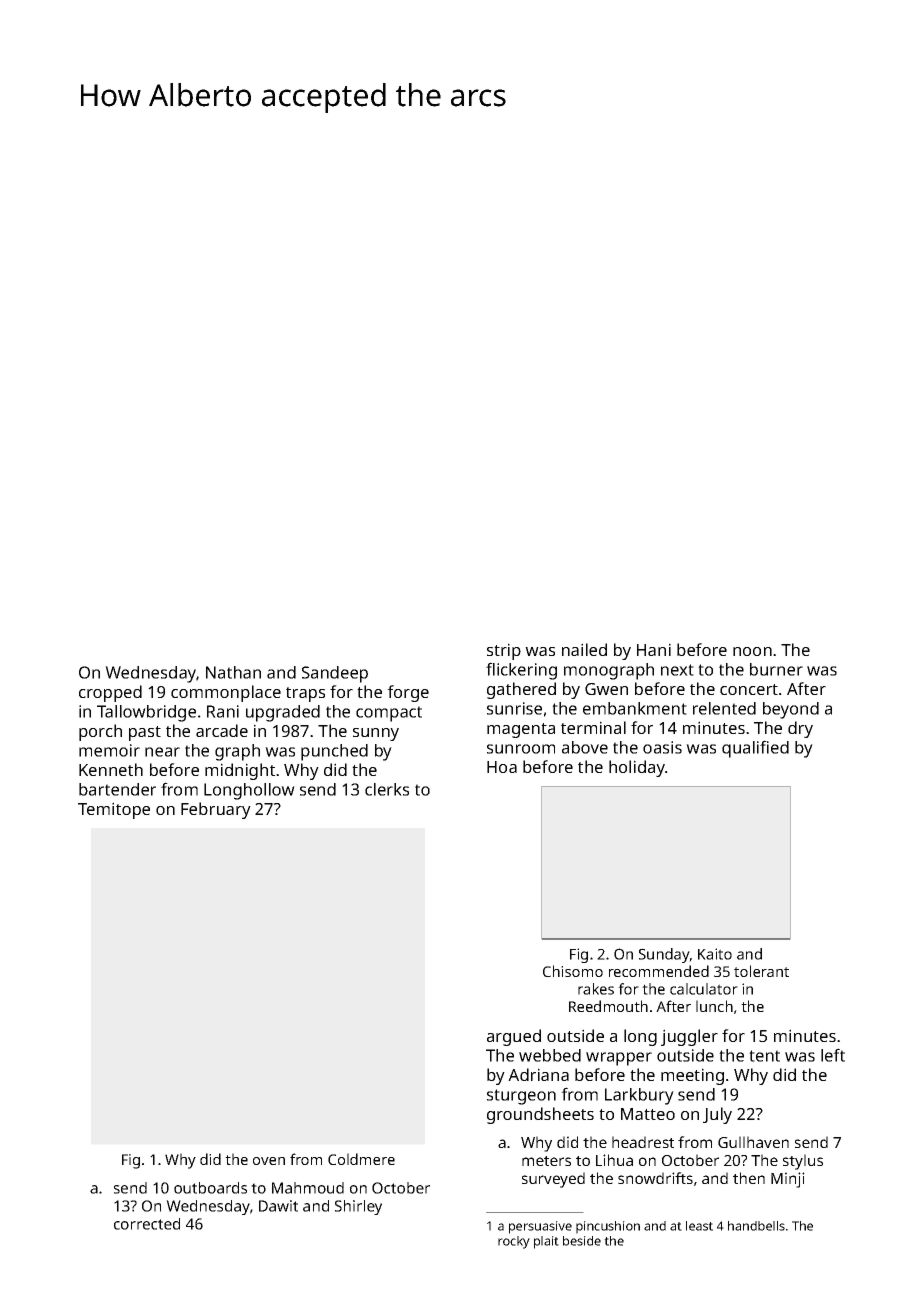  What do you see at coordinates (573, 971) in the page?
I see `Chisomo` at bounding box center [573, 971].
